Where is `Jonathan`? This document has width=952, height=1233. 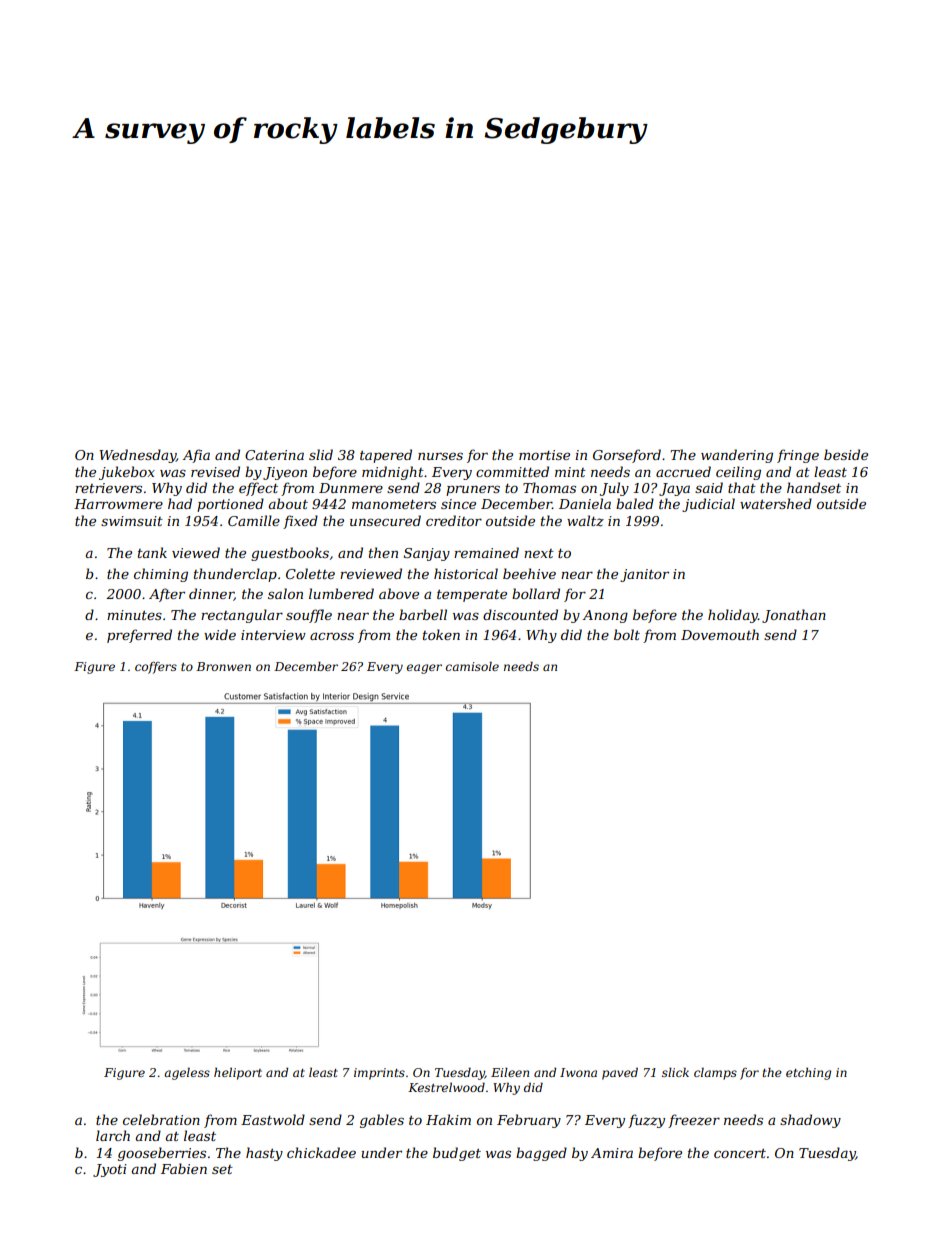
Jonathan is located at coordinates (794, 616).
